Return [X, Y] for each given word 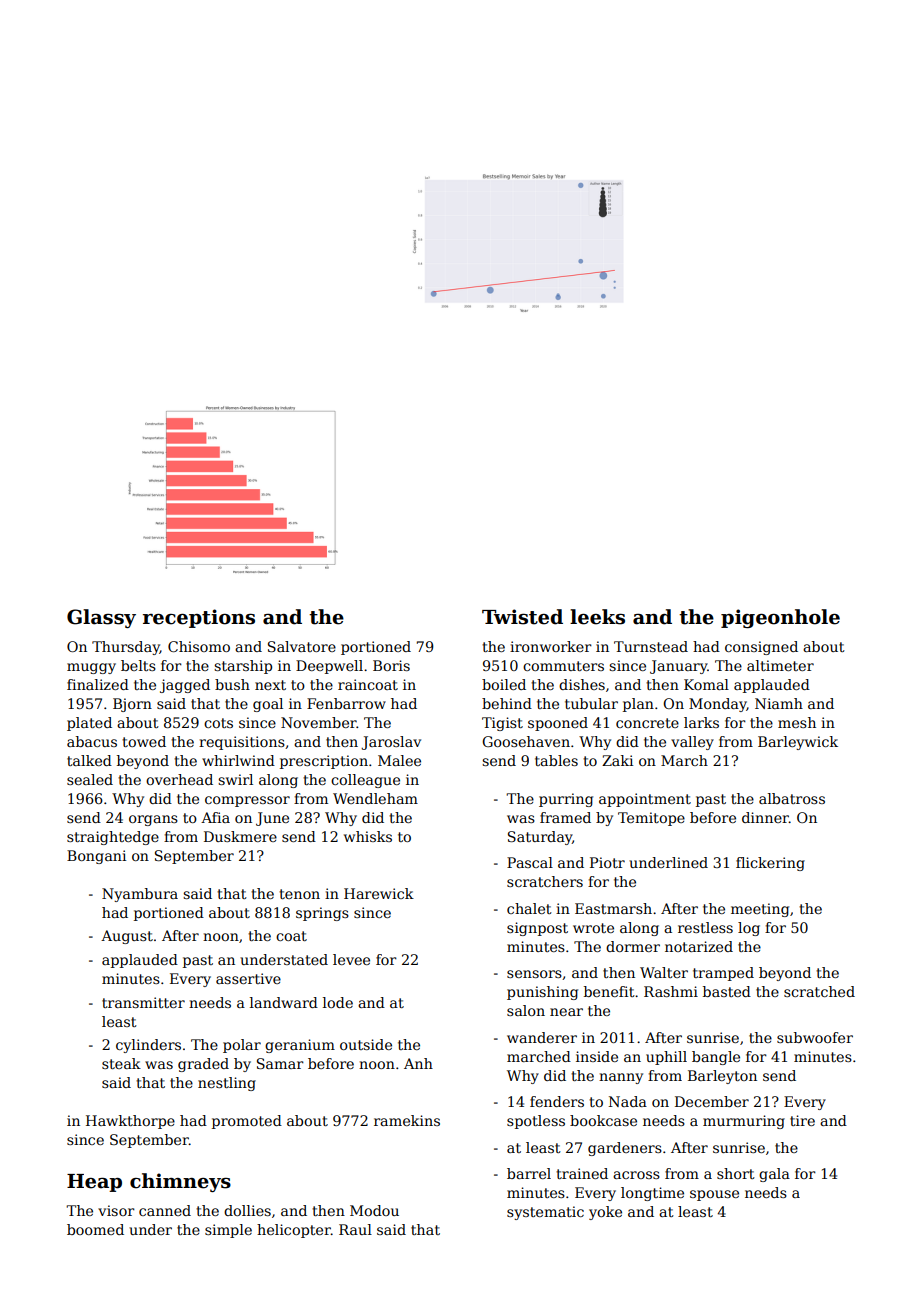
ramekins [407, 1120]
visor [116, 1210]
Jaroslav [391, 743]
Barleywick [798, 743]
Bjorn [132, 705]
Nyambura [140, 895]
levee [351, 959]
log [749, 929]
